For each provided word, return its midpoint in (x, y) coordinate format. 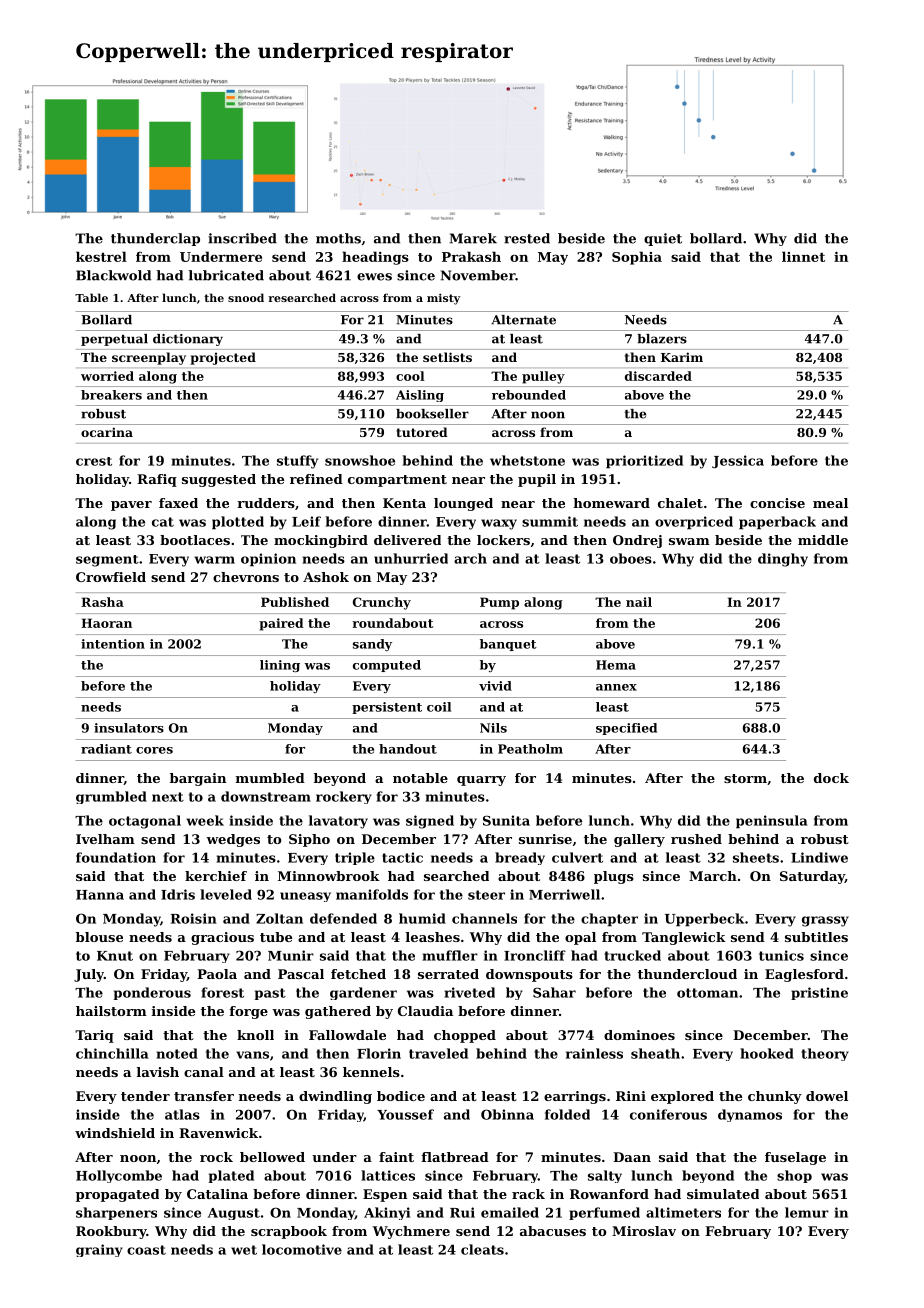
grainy (99, 1250)
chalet (680, 503)
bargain (198, 779)
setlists (447, 357)
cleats (482, 1249)
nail (639, 602)
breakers (111, 395)
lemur (807, 1212)
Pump (499, 603)
